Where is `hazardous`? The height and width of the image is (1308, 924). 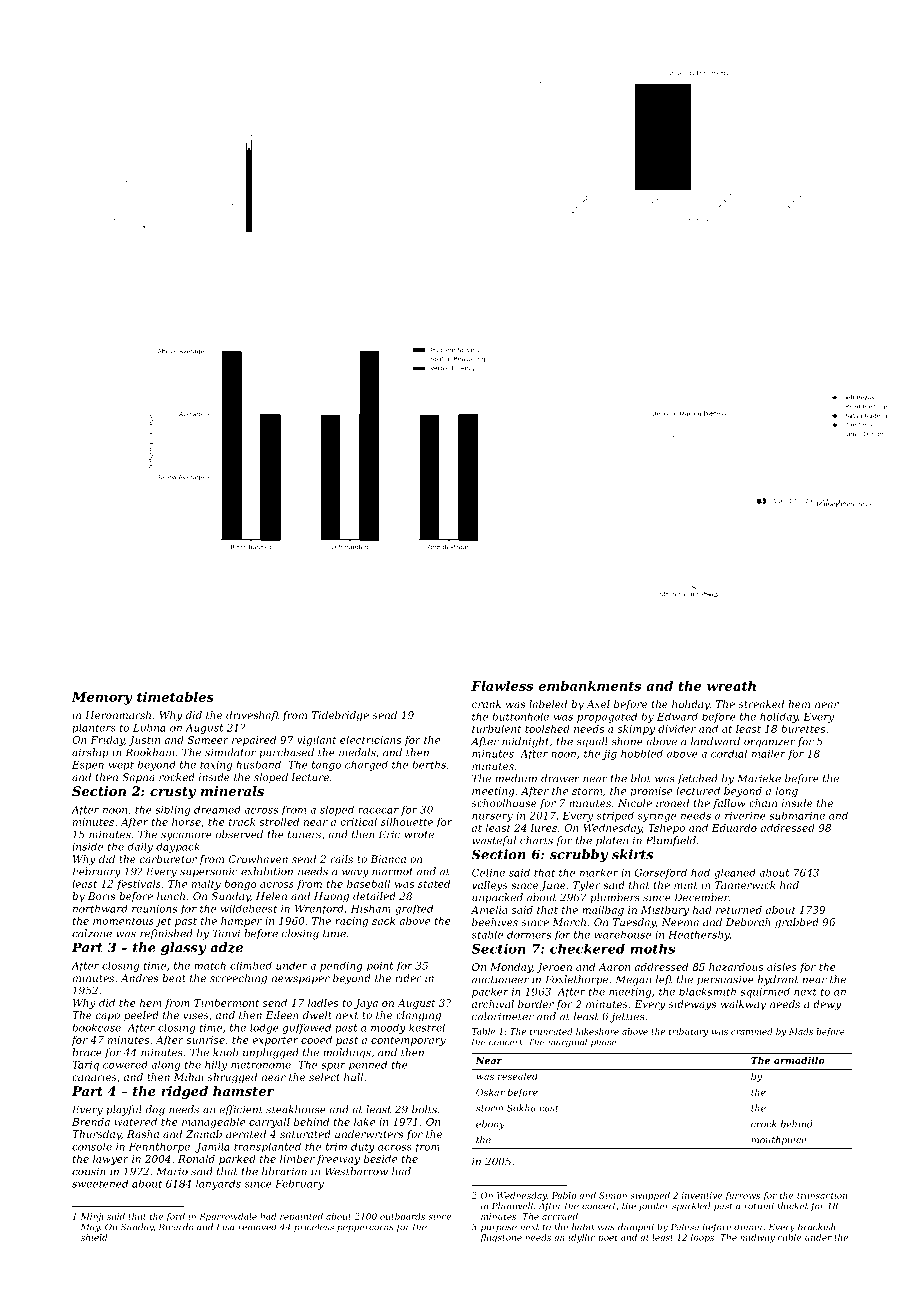 hazardous is located at coordinates (736, 967).
